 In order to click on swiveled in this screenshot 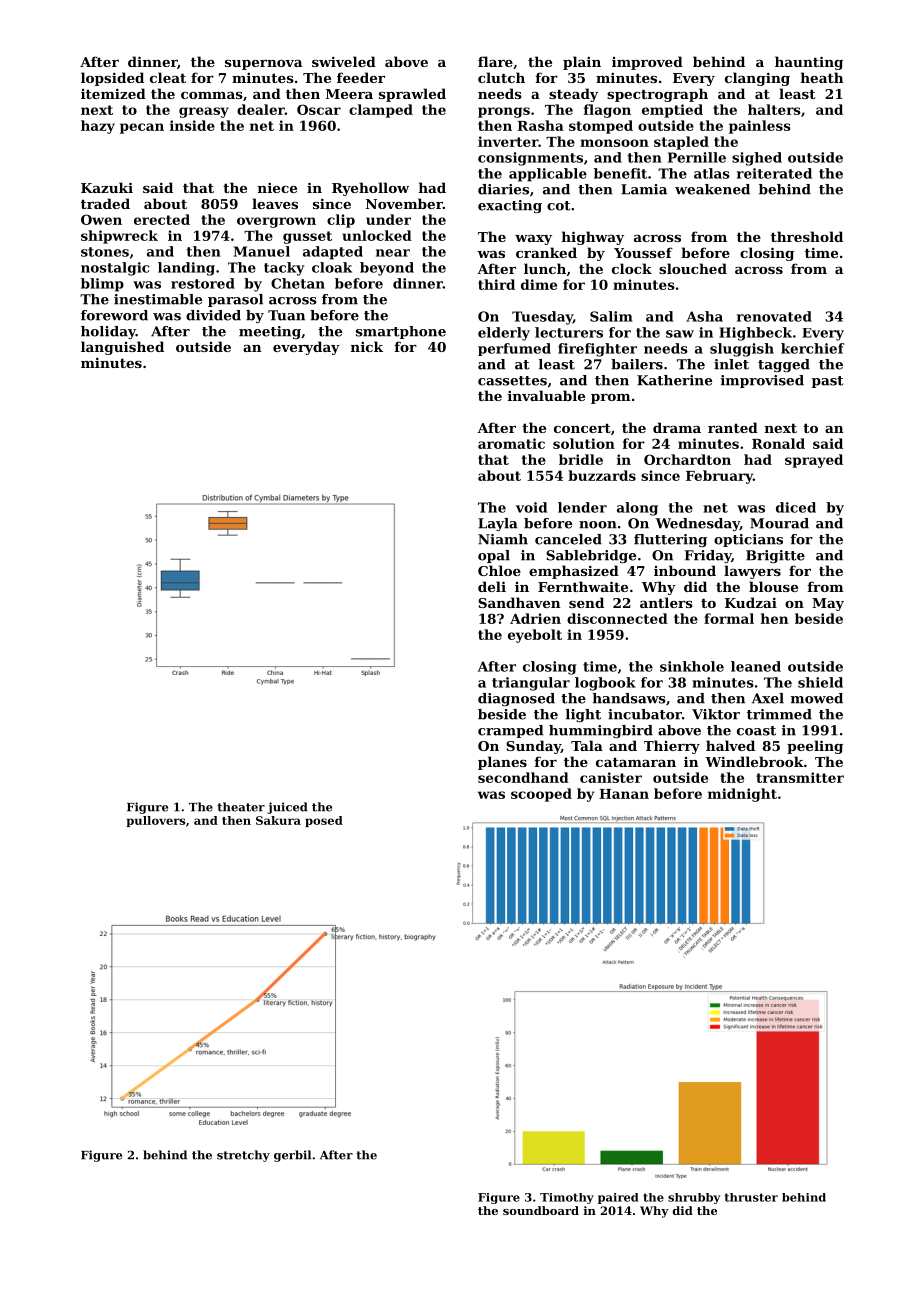, I will do `click(344, 61)`.
